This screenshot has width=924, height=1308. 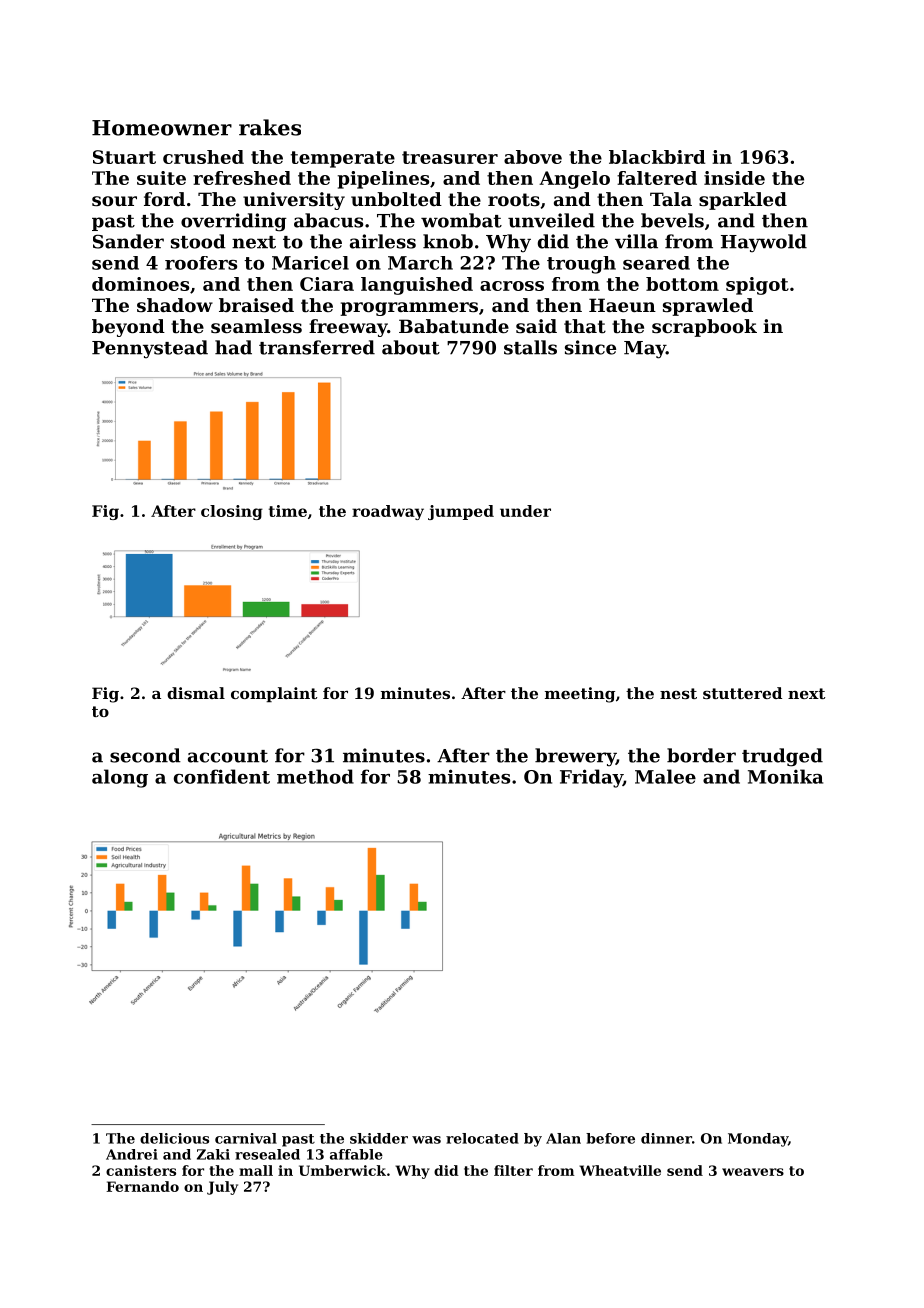 What do you see at coordinates (742, 693) in the screenshot?
I see `stuttered` at bounding box center [742, 693].
